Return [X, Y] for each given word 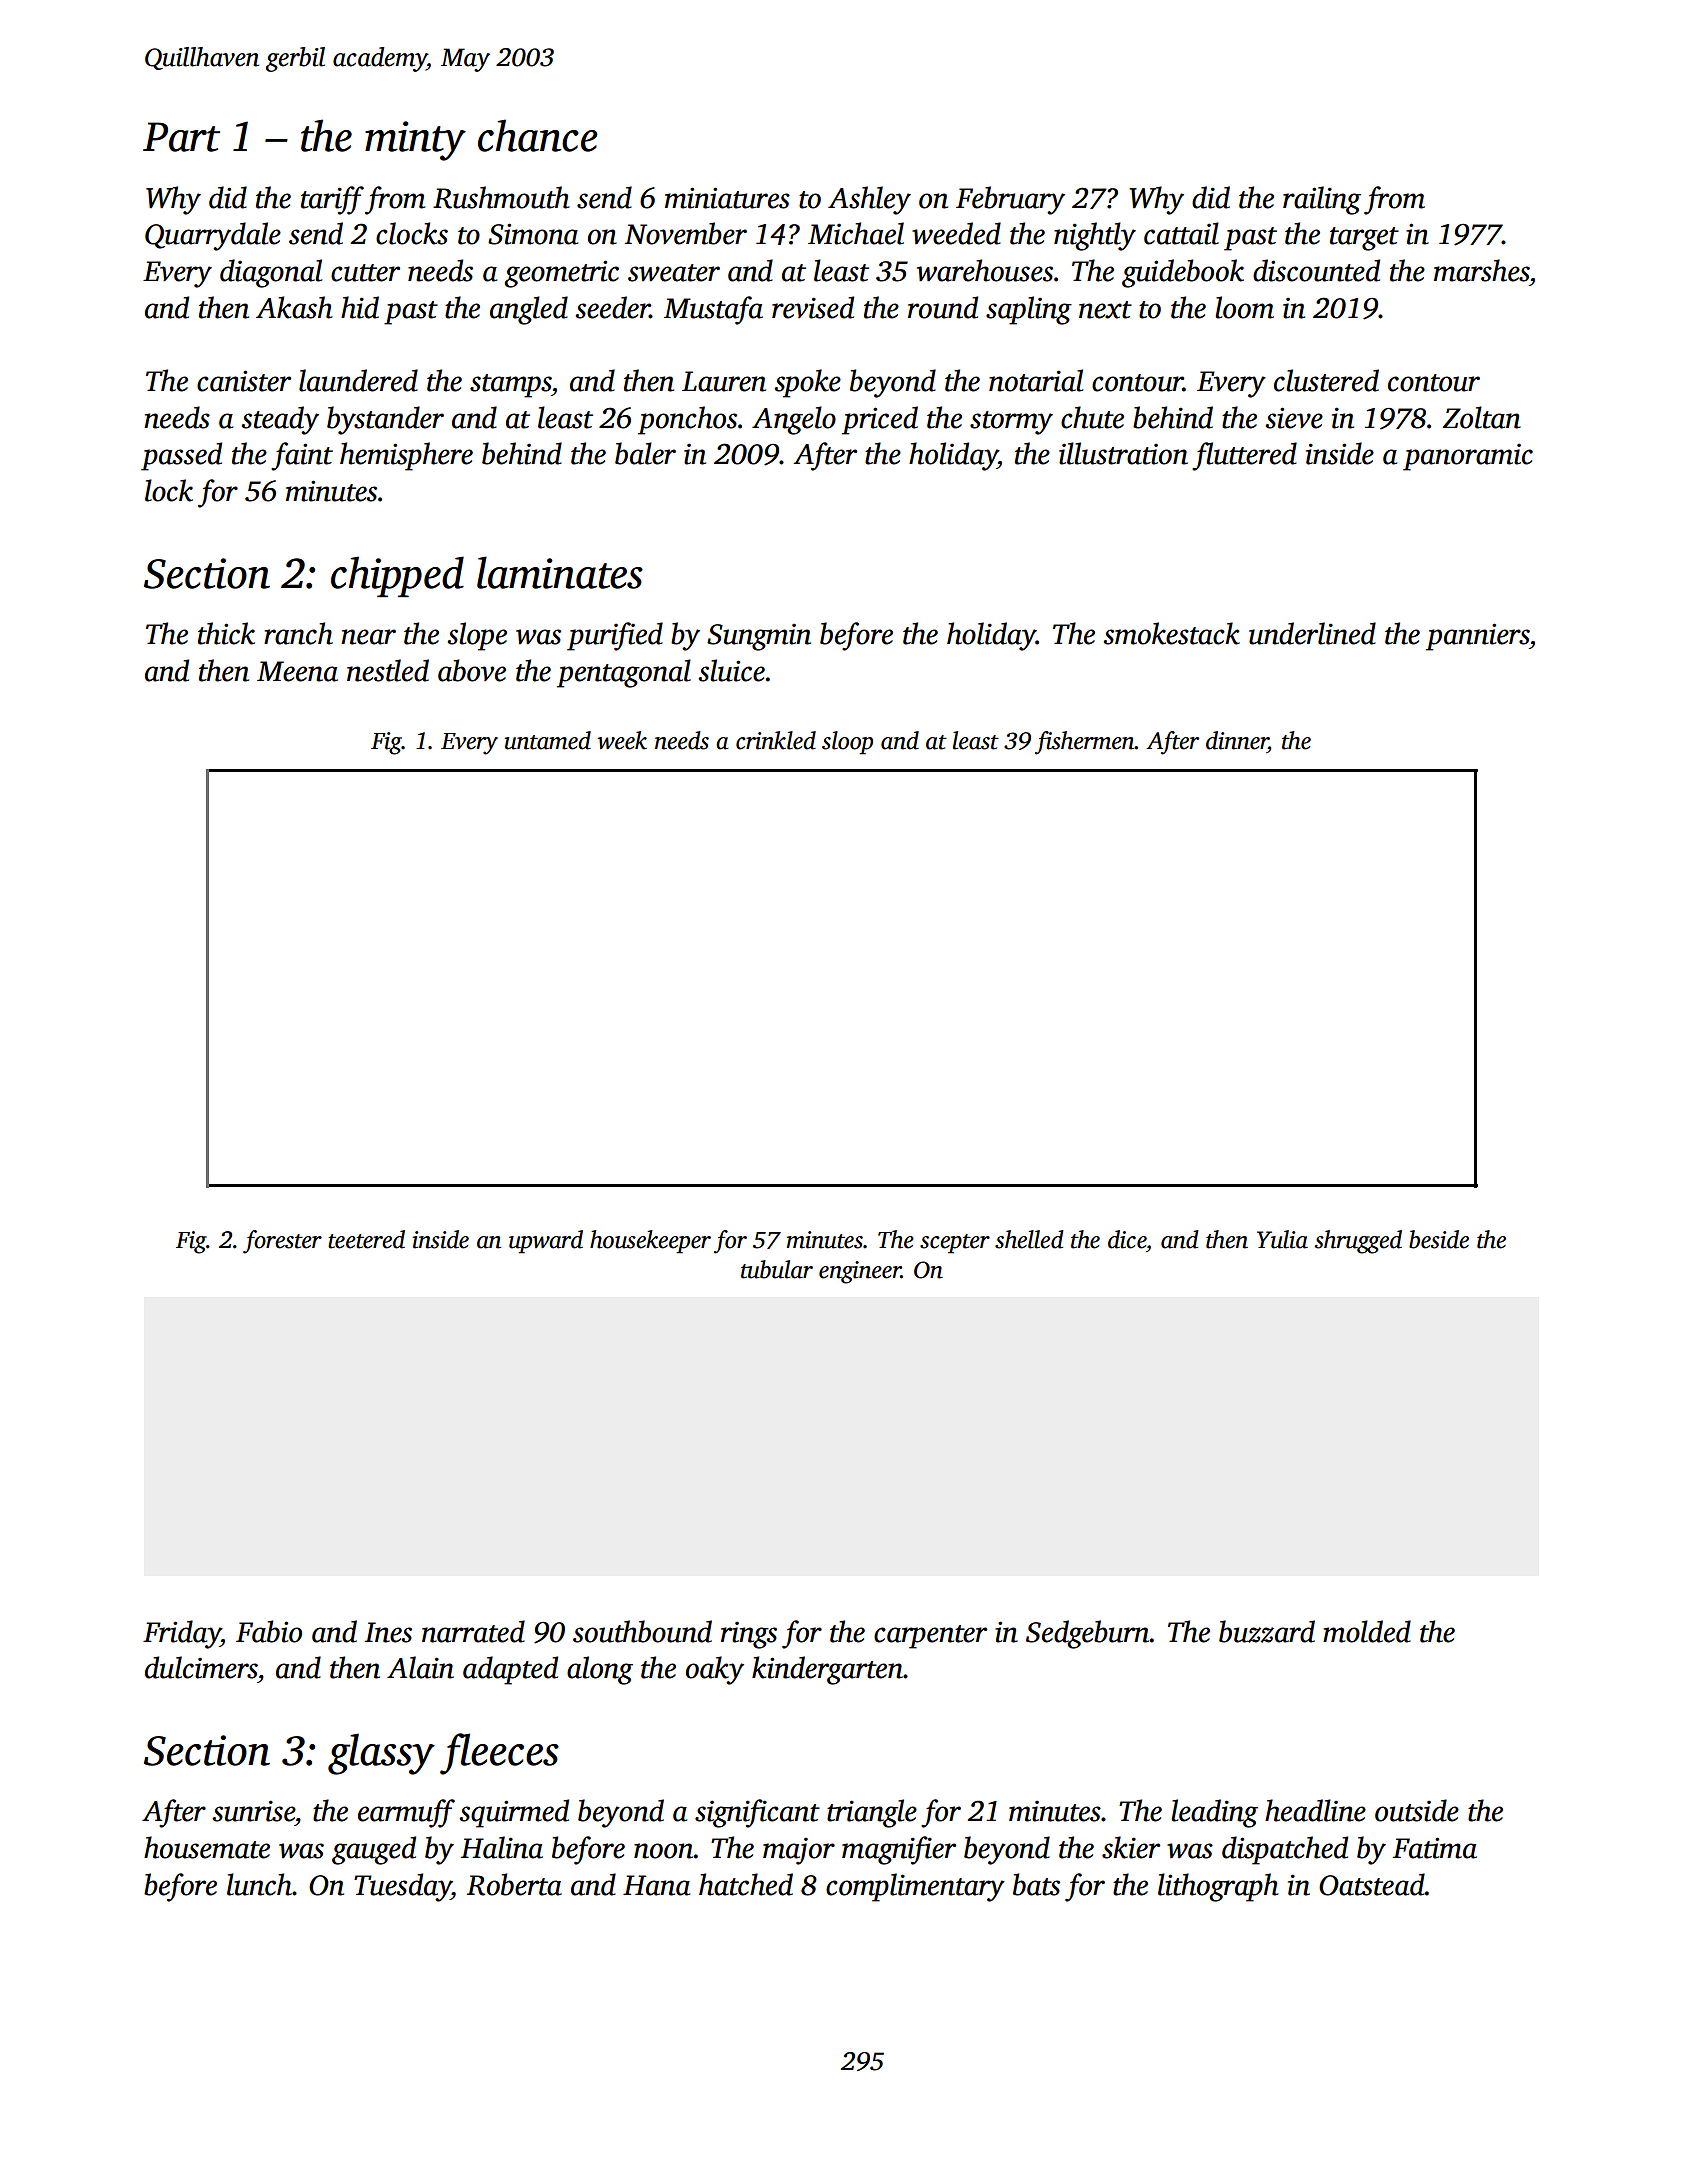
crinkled [776, 740]
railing [1322, 200]
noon [664, 1851]
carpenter [930, 1637]
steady [280, 420]
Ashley [869, 200]
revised [813, 307]
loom [1244, 307]
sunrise [253, 1811]
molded [1367, 1631]
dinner [1237, 740]
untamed [547, 740]
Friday [182, 1634]
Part [181, 137]
